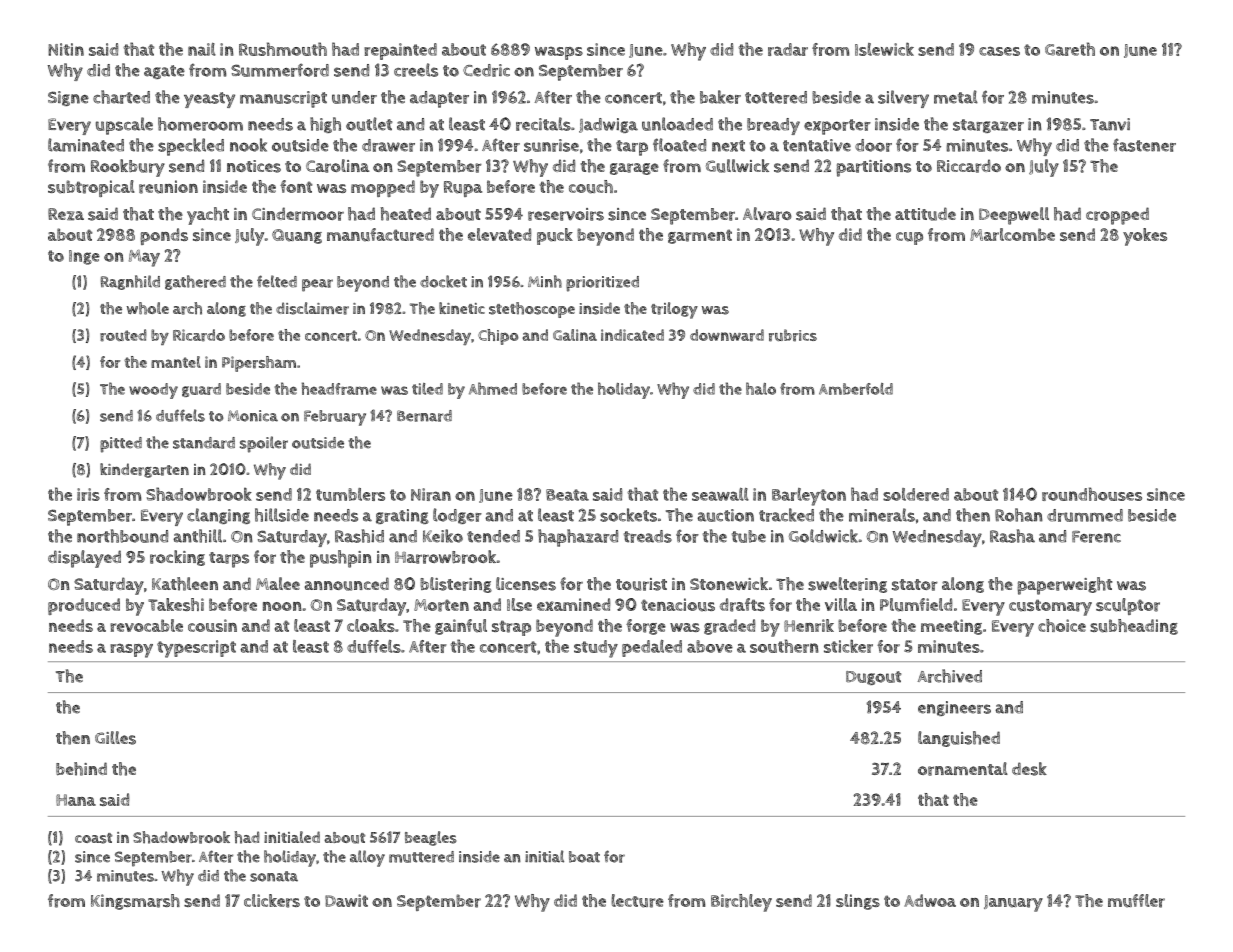  What do you see at coordinates (168, 187) in the screenshot?
I see `reunion` at bounding box center [168, 187].
